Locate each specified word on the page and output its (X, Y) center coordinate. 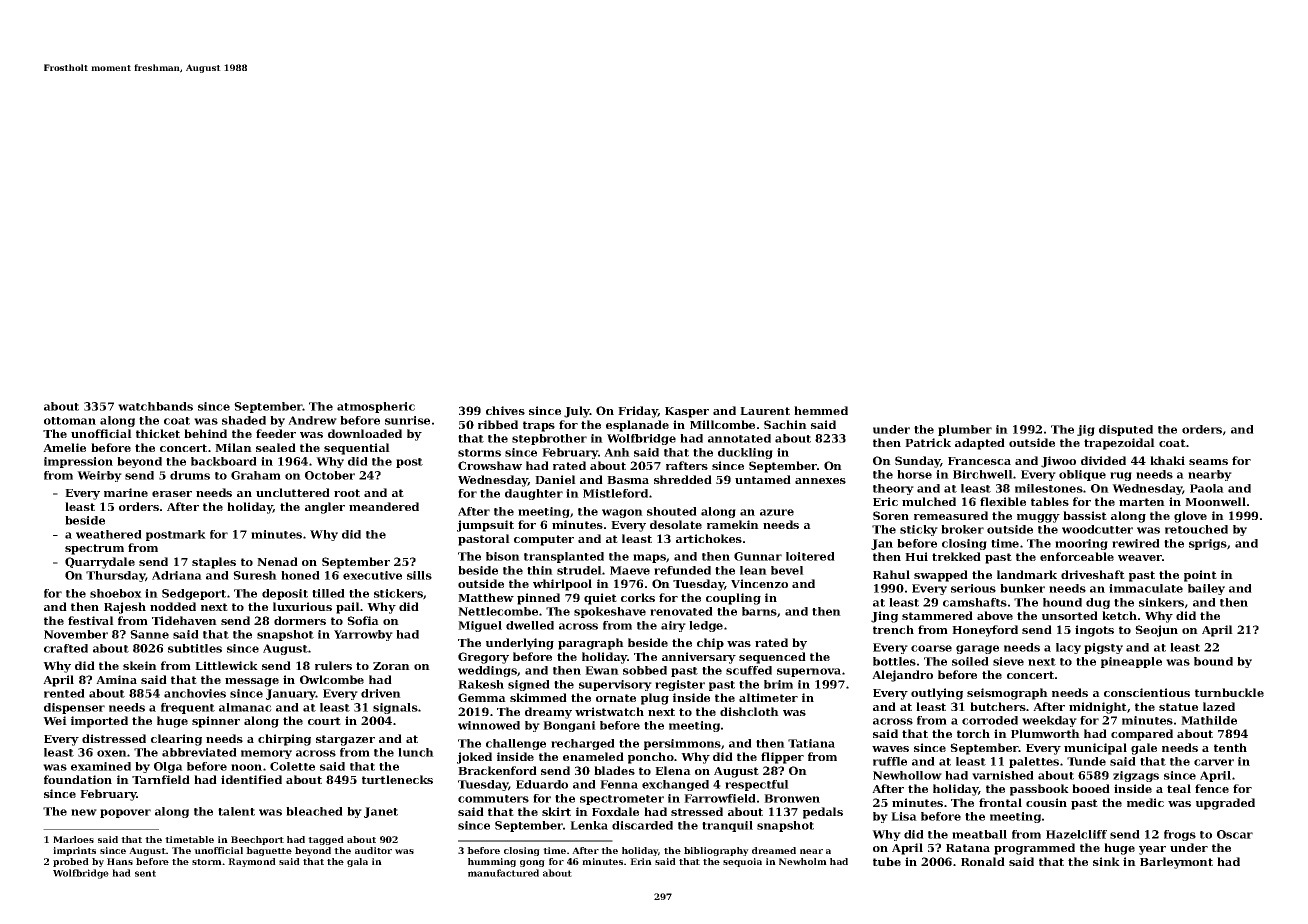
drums (190, 475)
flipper (782, 758)
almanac (245, 707)
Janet (381, 812)
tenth (1230, 747)
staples (214, 563)
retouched (1196, 529)
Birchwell (983, 474)
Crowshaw (490, 465)
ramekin (733, 524)
